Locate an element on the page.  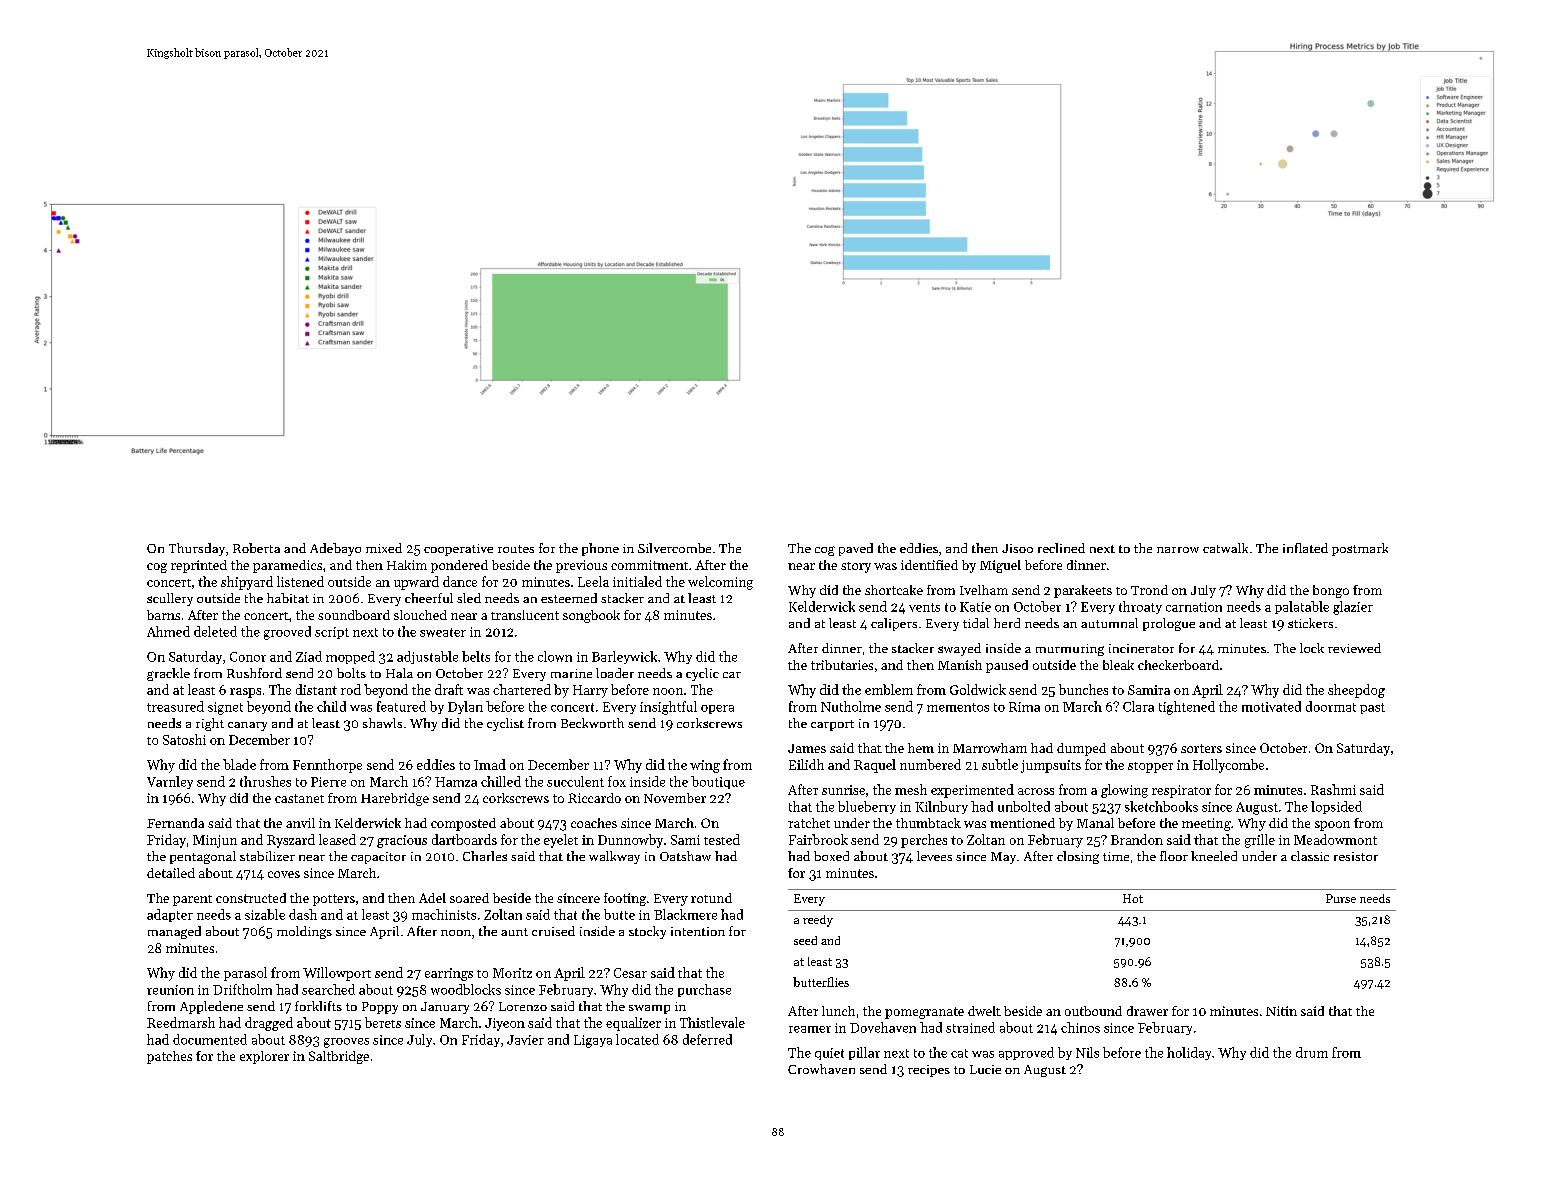
Beckworth is located at coordinates (592, 723).
